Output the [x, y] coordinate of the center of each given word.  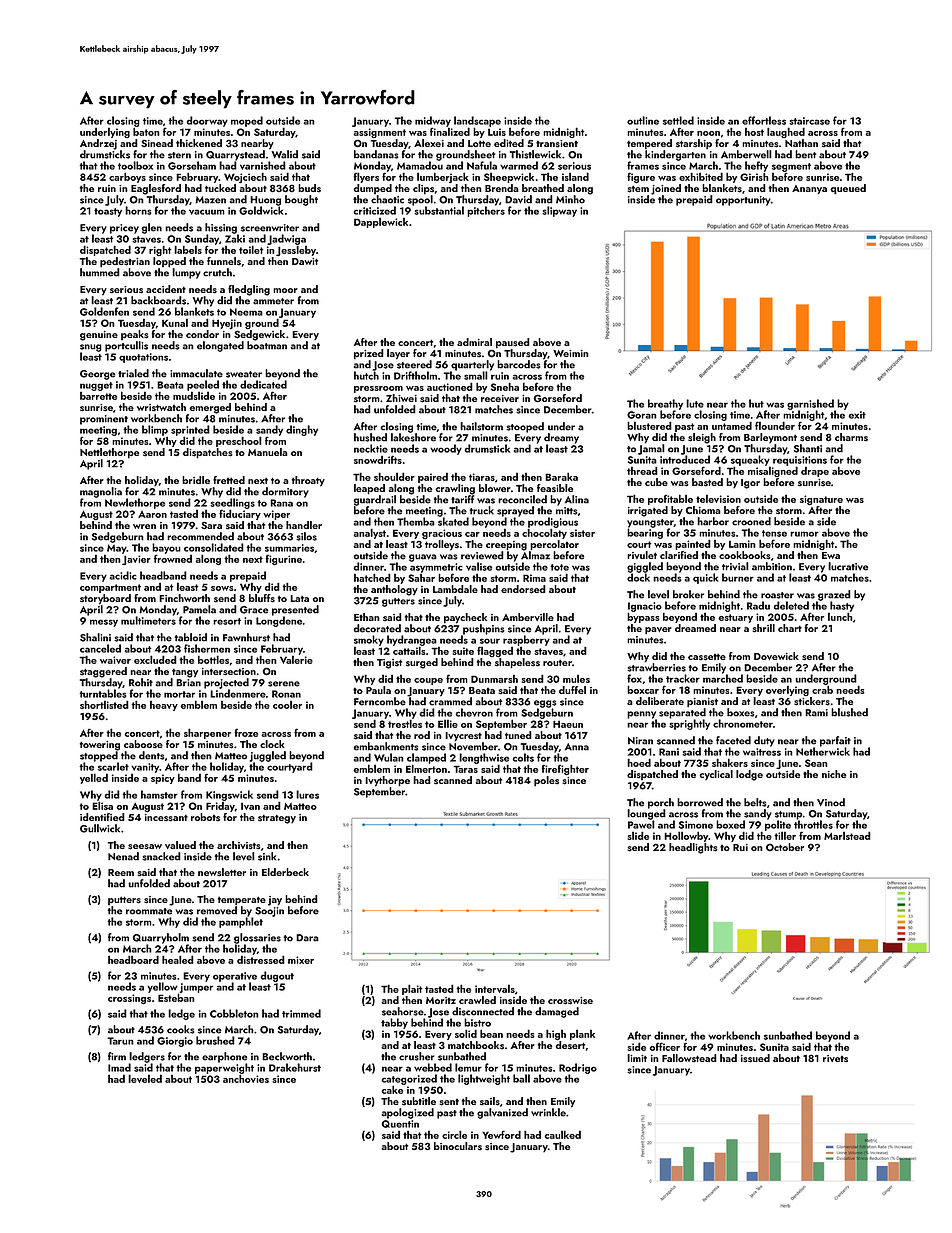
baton [146, 132]
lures [307, 794]
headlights [693, 848]
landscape [477, 121]
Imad [119, 1067]
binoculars [458, 1146]
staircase [809, 121]
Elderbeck [285, 872]
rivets [835, 1059]
